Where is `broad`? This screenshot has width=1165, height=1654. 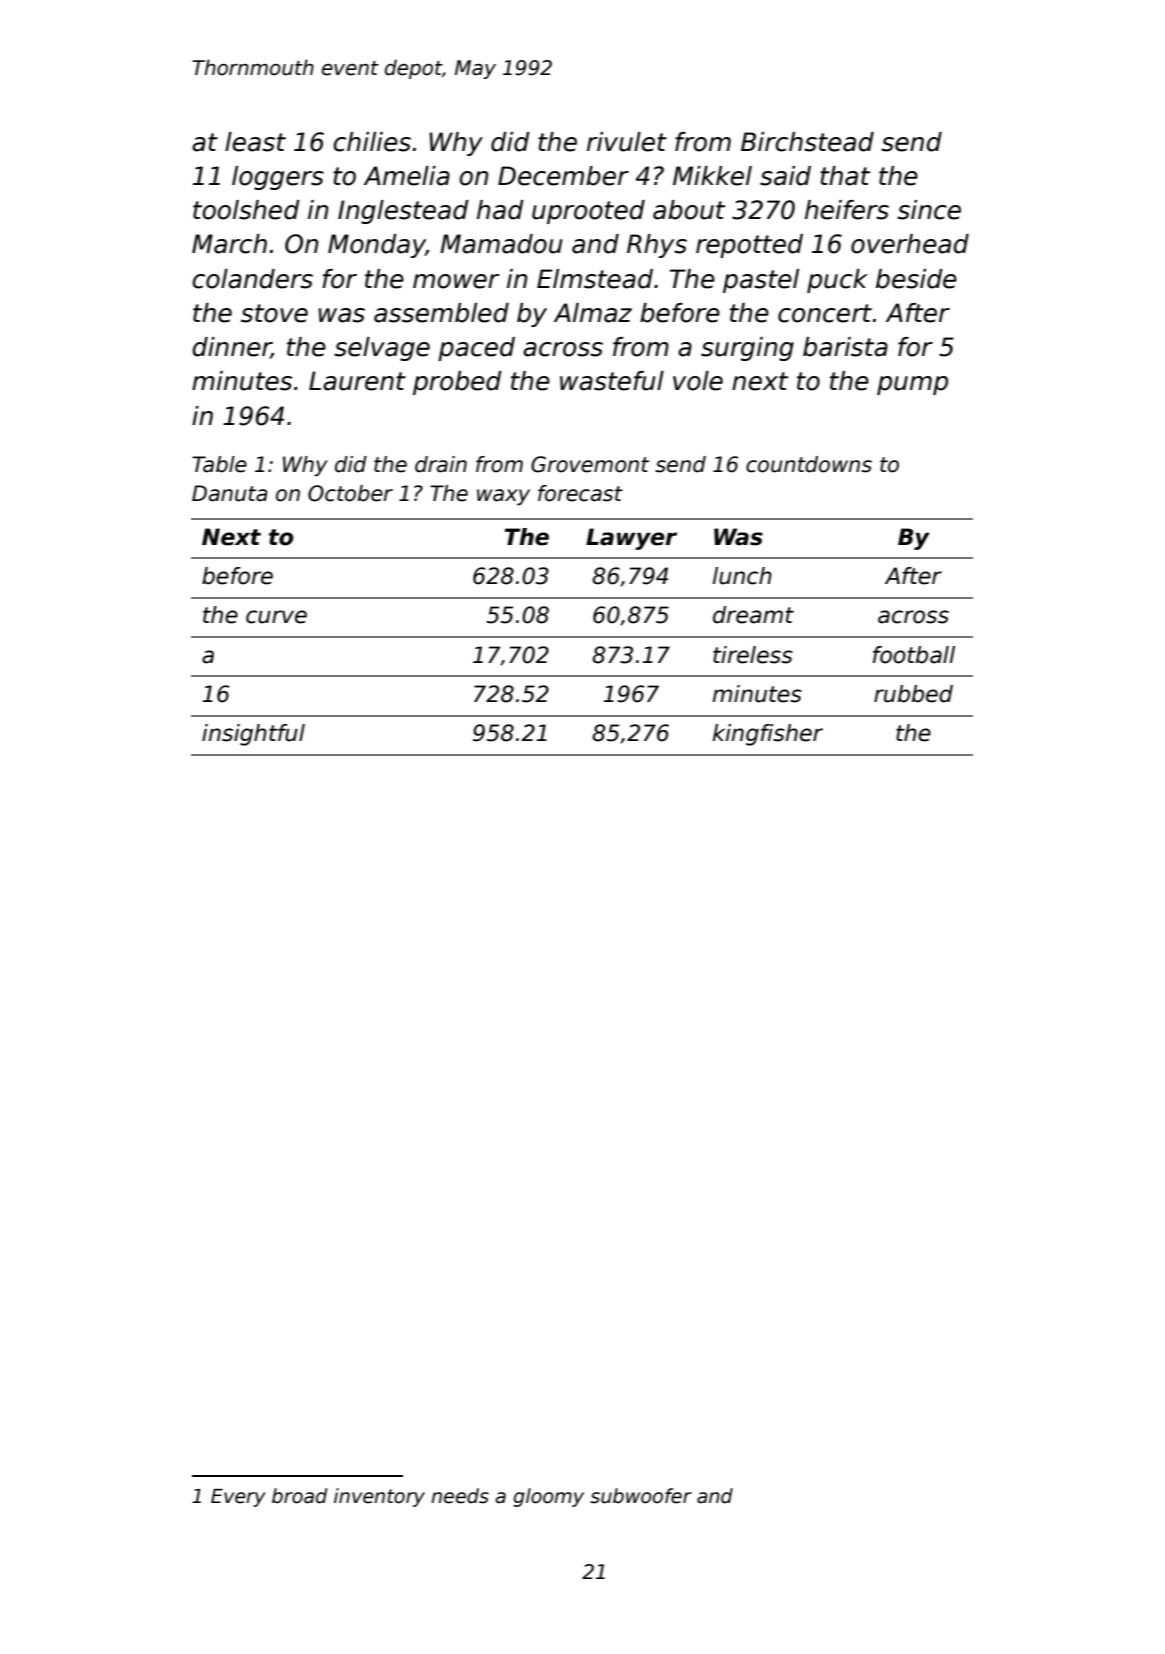 broad is located at coordinates (299, 1496).
